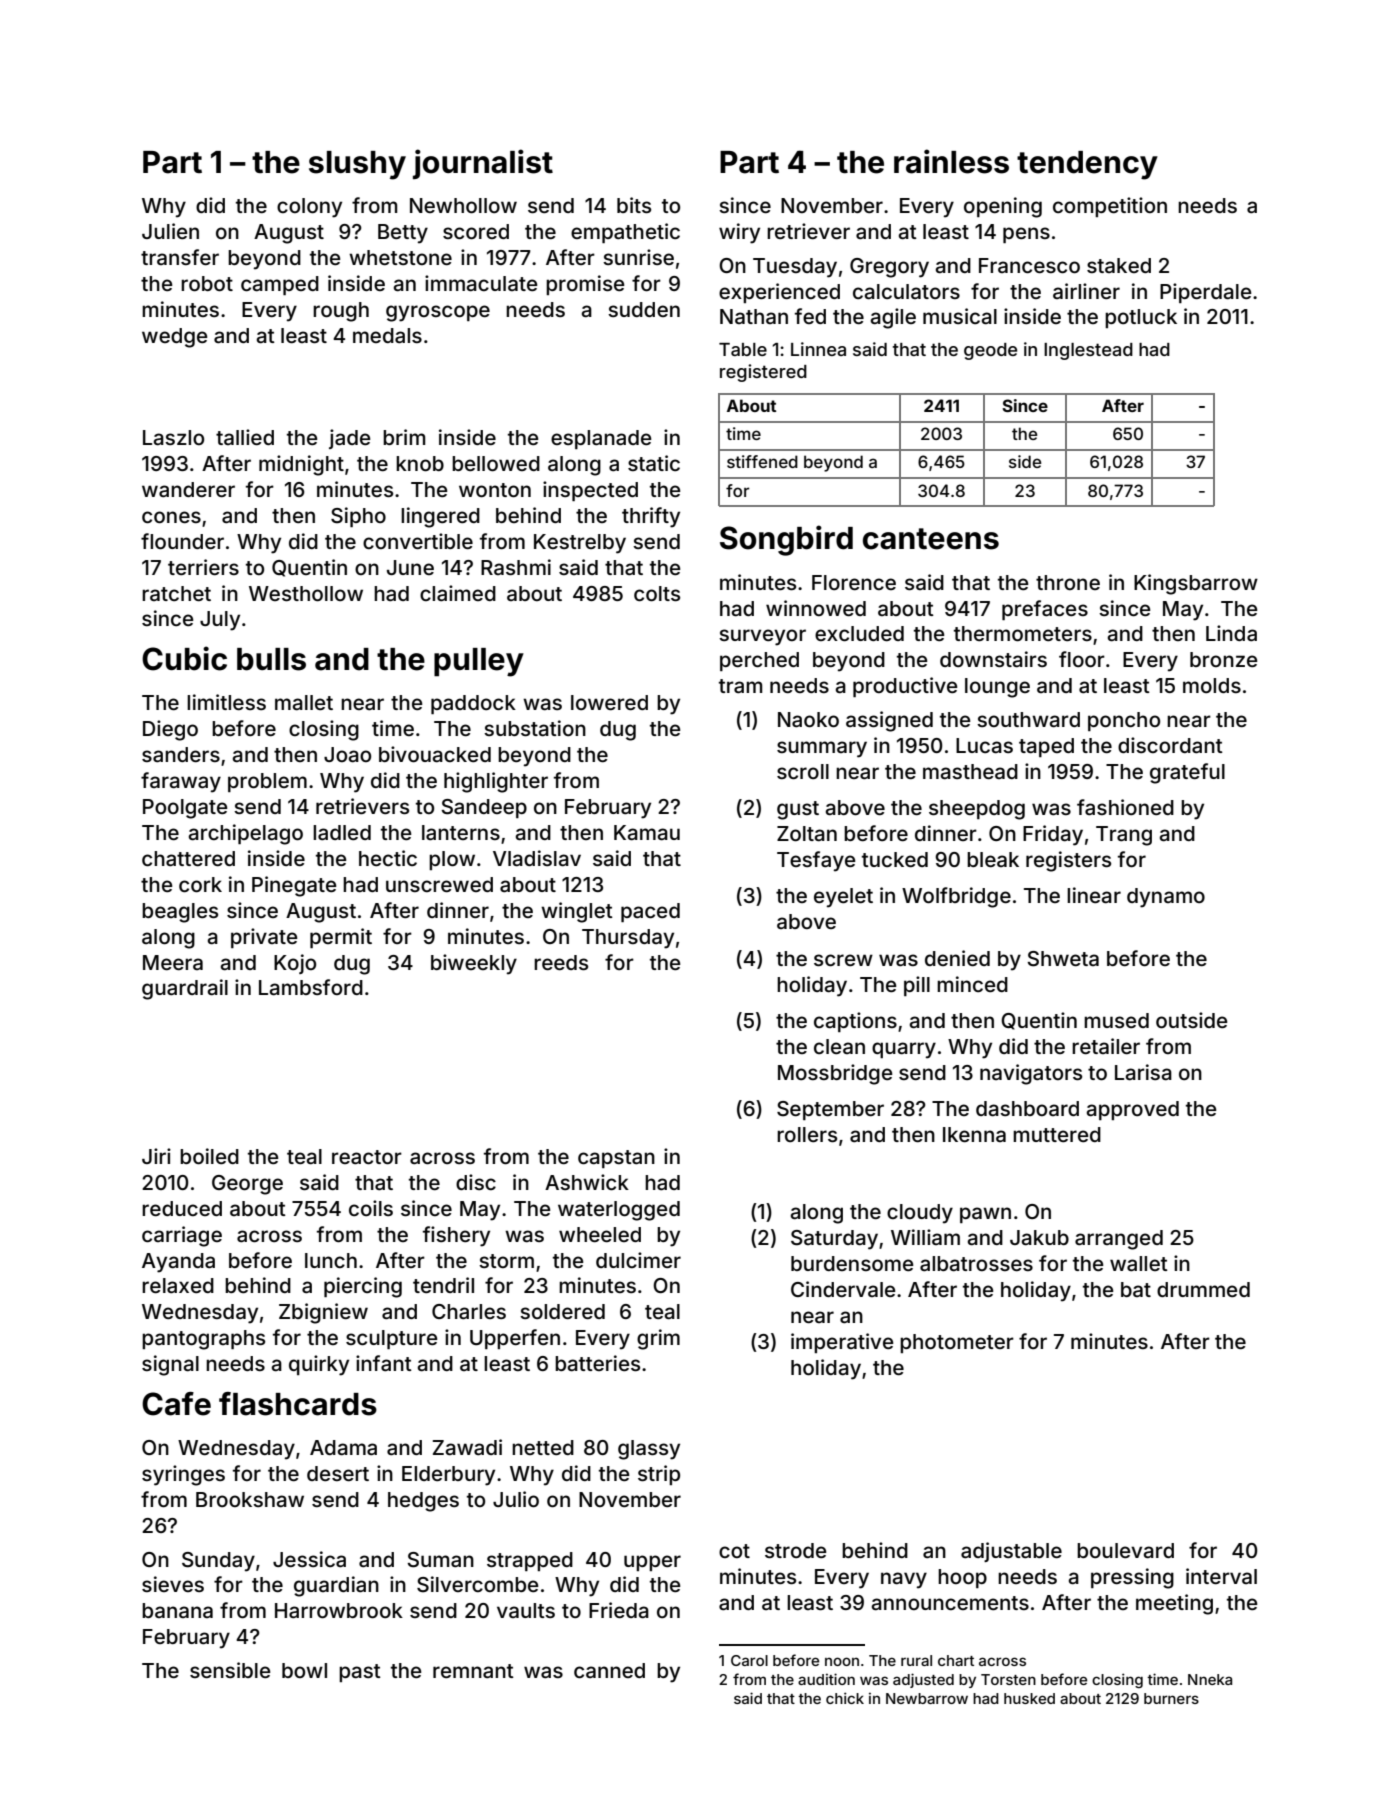 Image resolution: width=1400 pixels, height=1811 pixels. I want to click on substation, so click(535, 728).
